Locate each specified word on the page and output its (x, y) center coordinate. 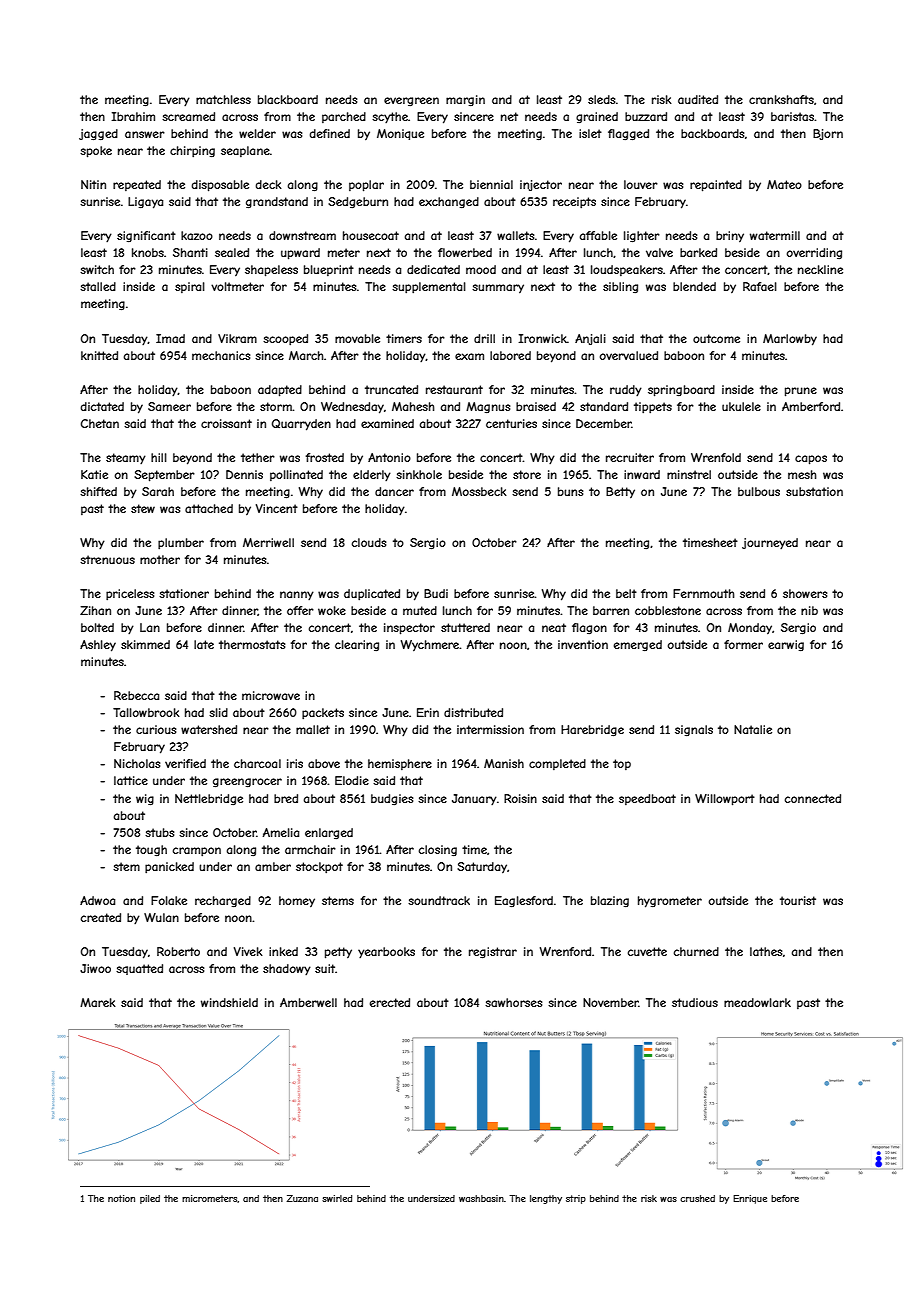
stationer (184, 593)
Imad (170, 338)
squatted (139, 969)
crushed (697, 1198)
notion (121, 1198)
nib (809, 610)
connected (813, 798)
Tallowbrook (146, 712)
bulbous (759, 491)
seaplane (245, 151)
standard (604, 406)
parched (344, 117)
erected (390, 1002)
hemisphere (400, 764)
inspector (409, 629)
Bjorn (828, 134)
